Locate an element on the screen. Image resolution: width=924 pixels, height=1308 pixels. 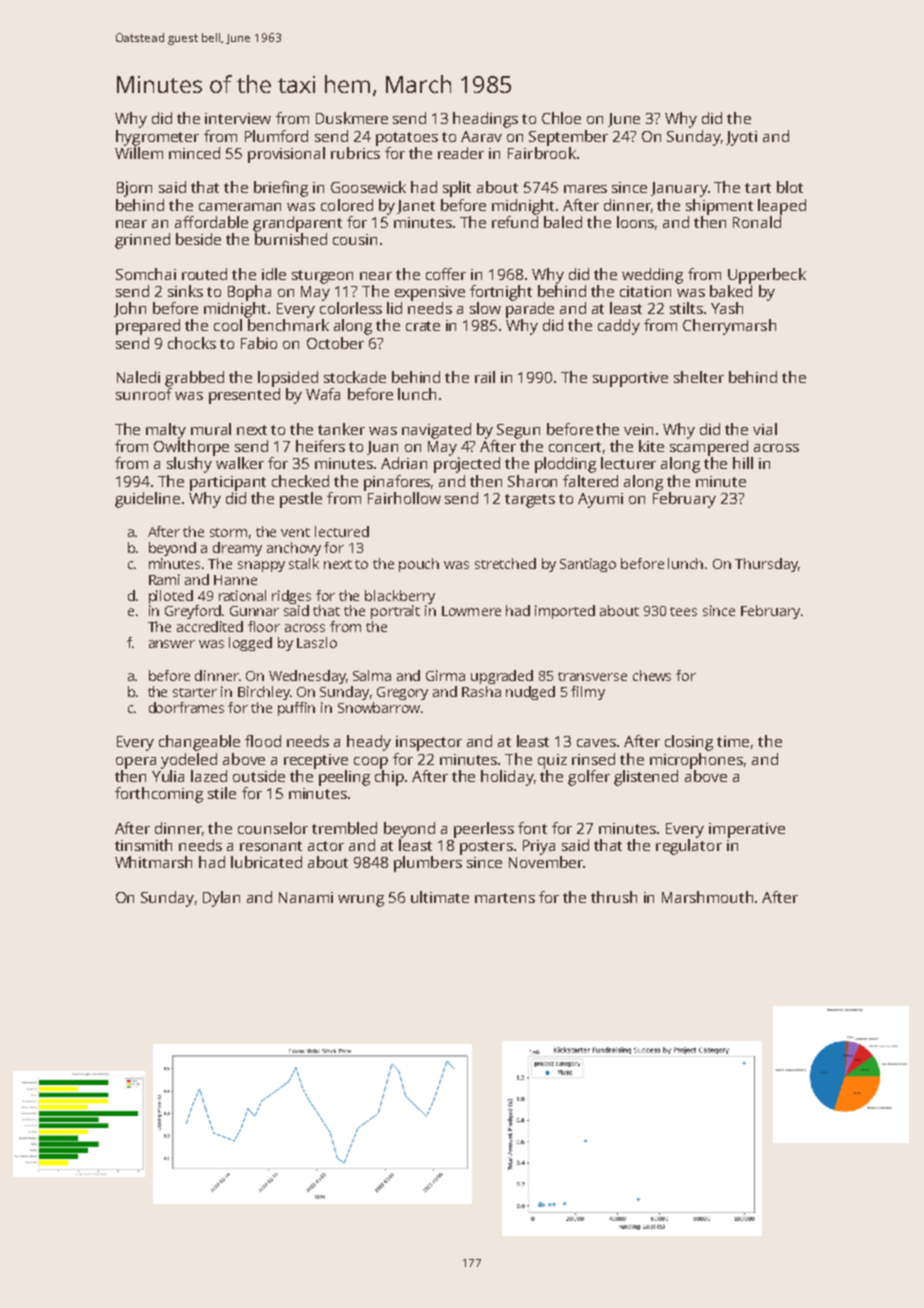
rail is located at coordinates (485, 377).
